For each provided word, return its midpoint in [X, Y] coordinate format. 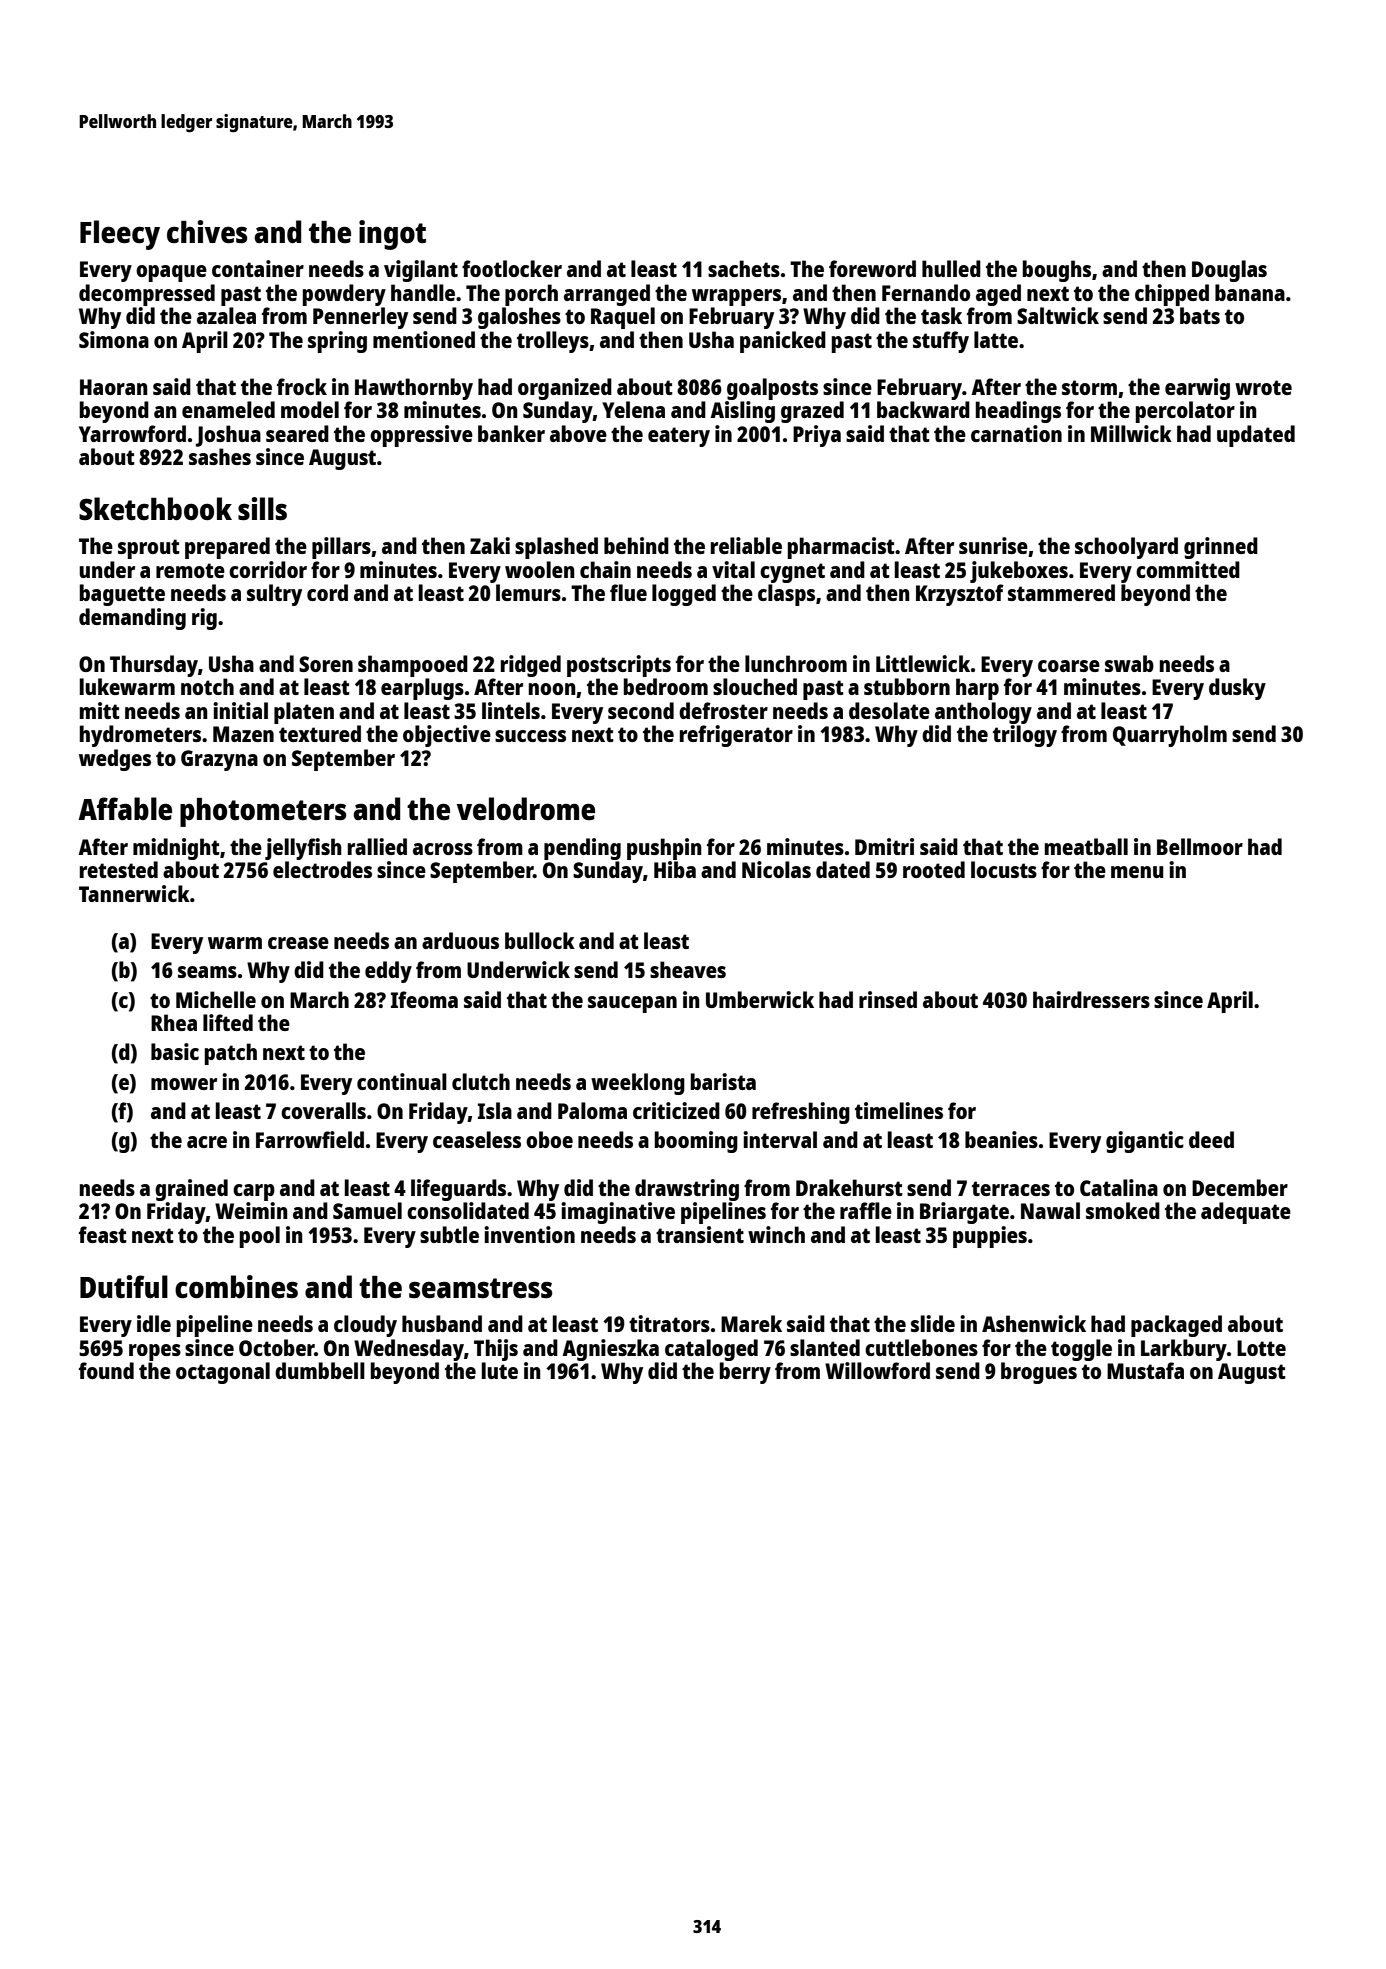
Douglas [1229, 271]
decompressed [147, 295]
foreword [872, 268]
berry [745, 1373]
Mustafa [1145, 1370]
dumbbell [320, 1370]
